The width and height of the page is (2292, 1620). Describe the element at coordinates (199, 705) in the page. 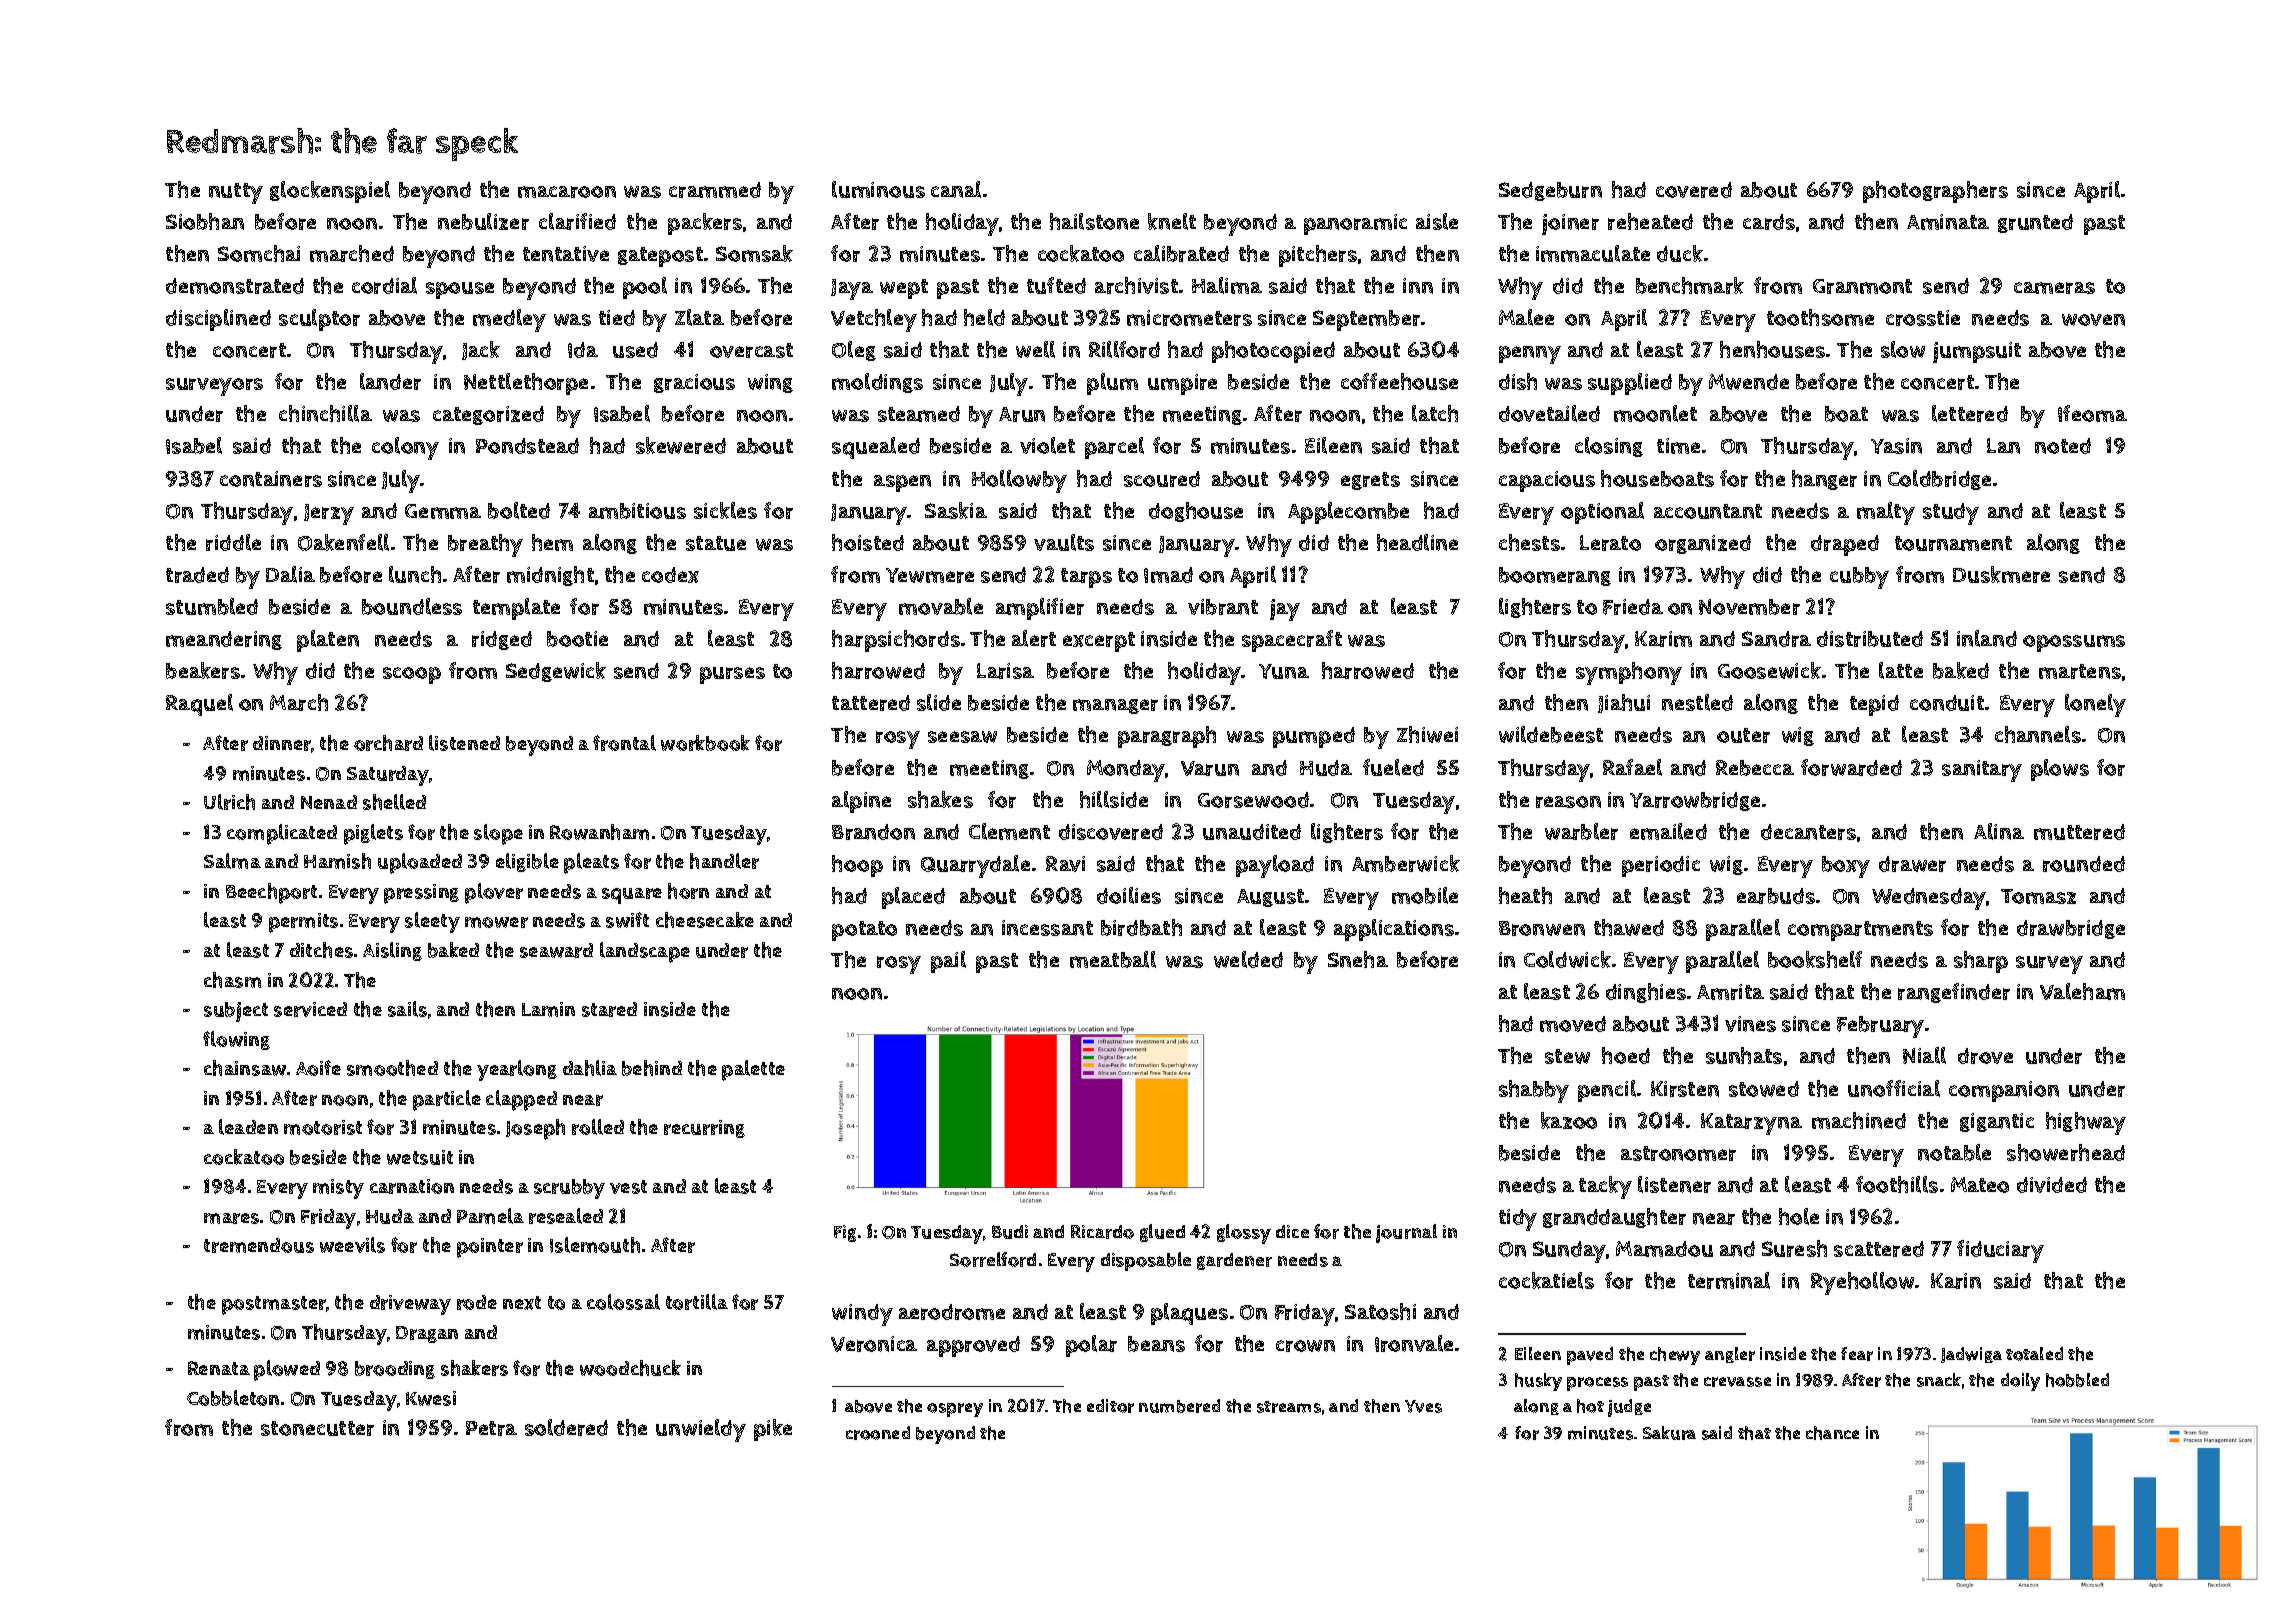

I see `Raquel` at that location.
